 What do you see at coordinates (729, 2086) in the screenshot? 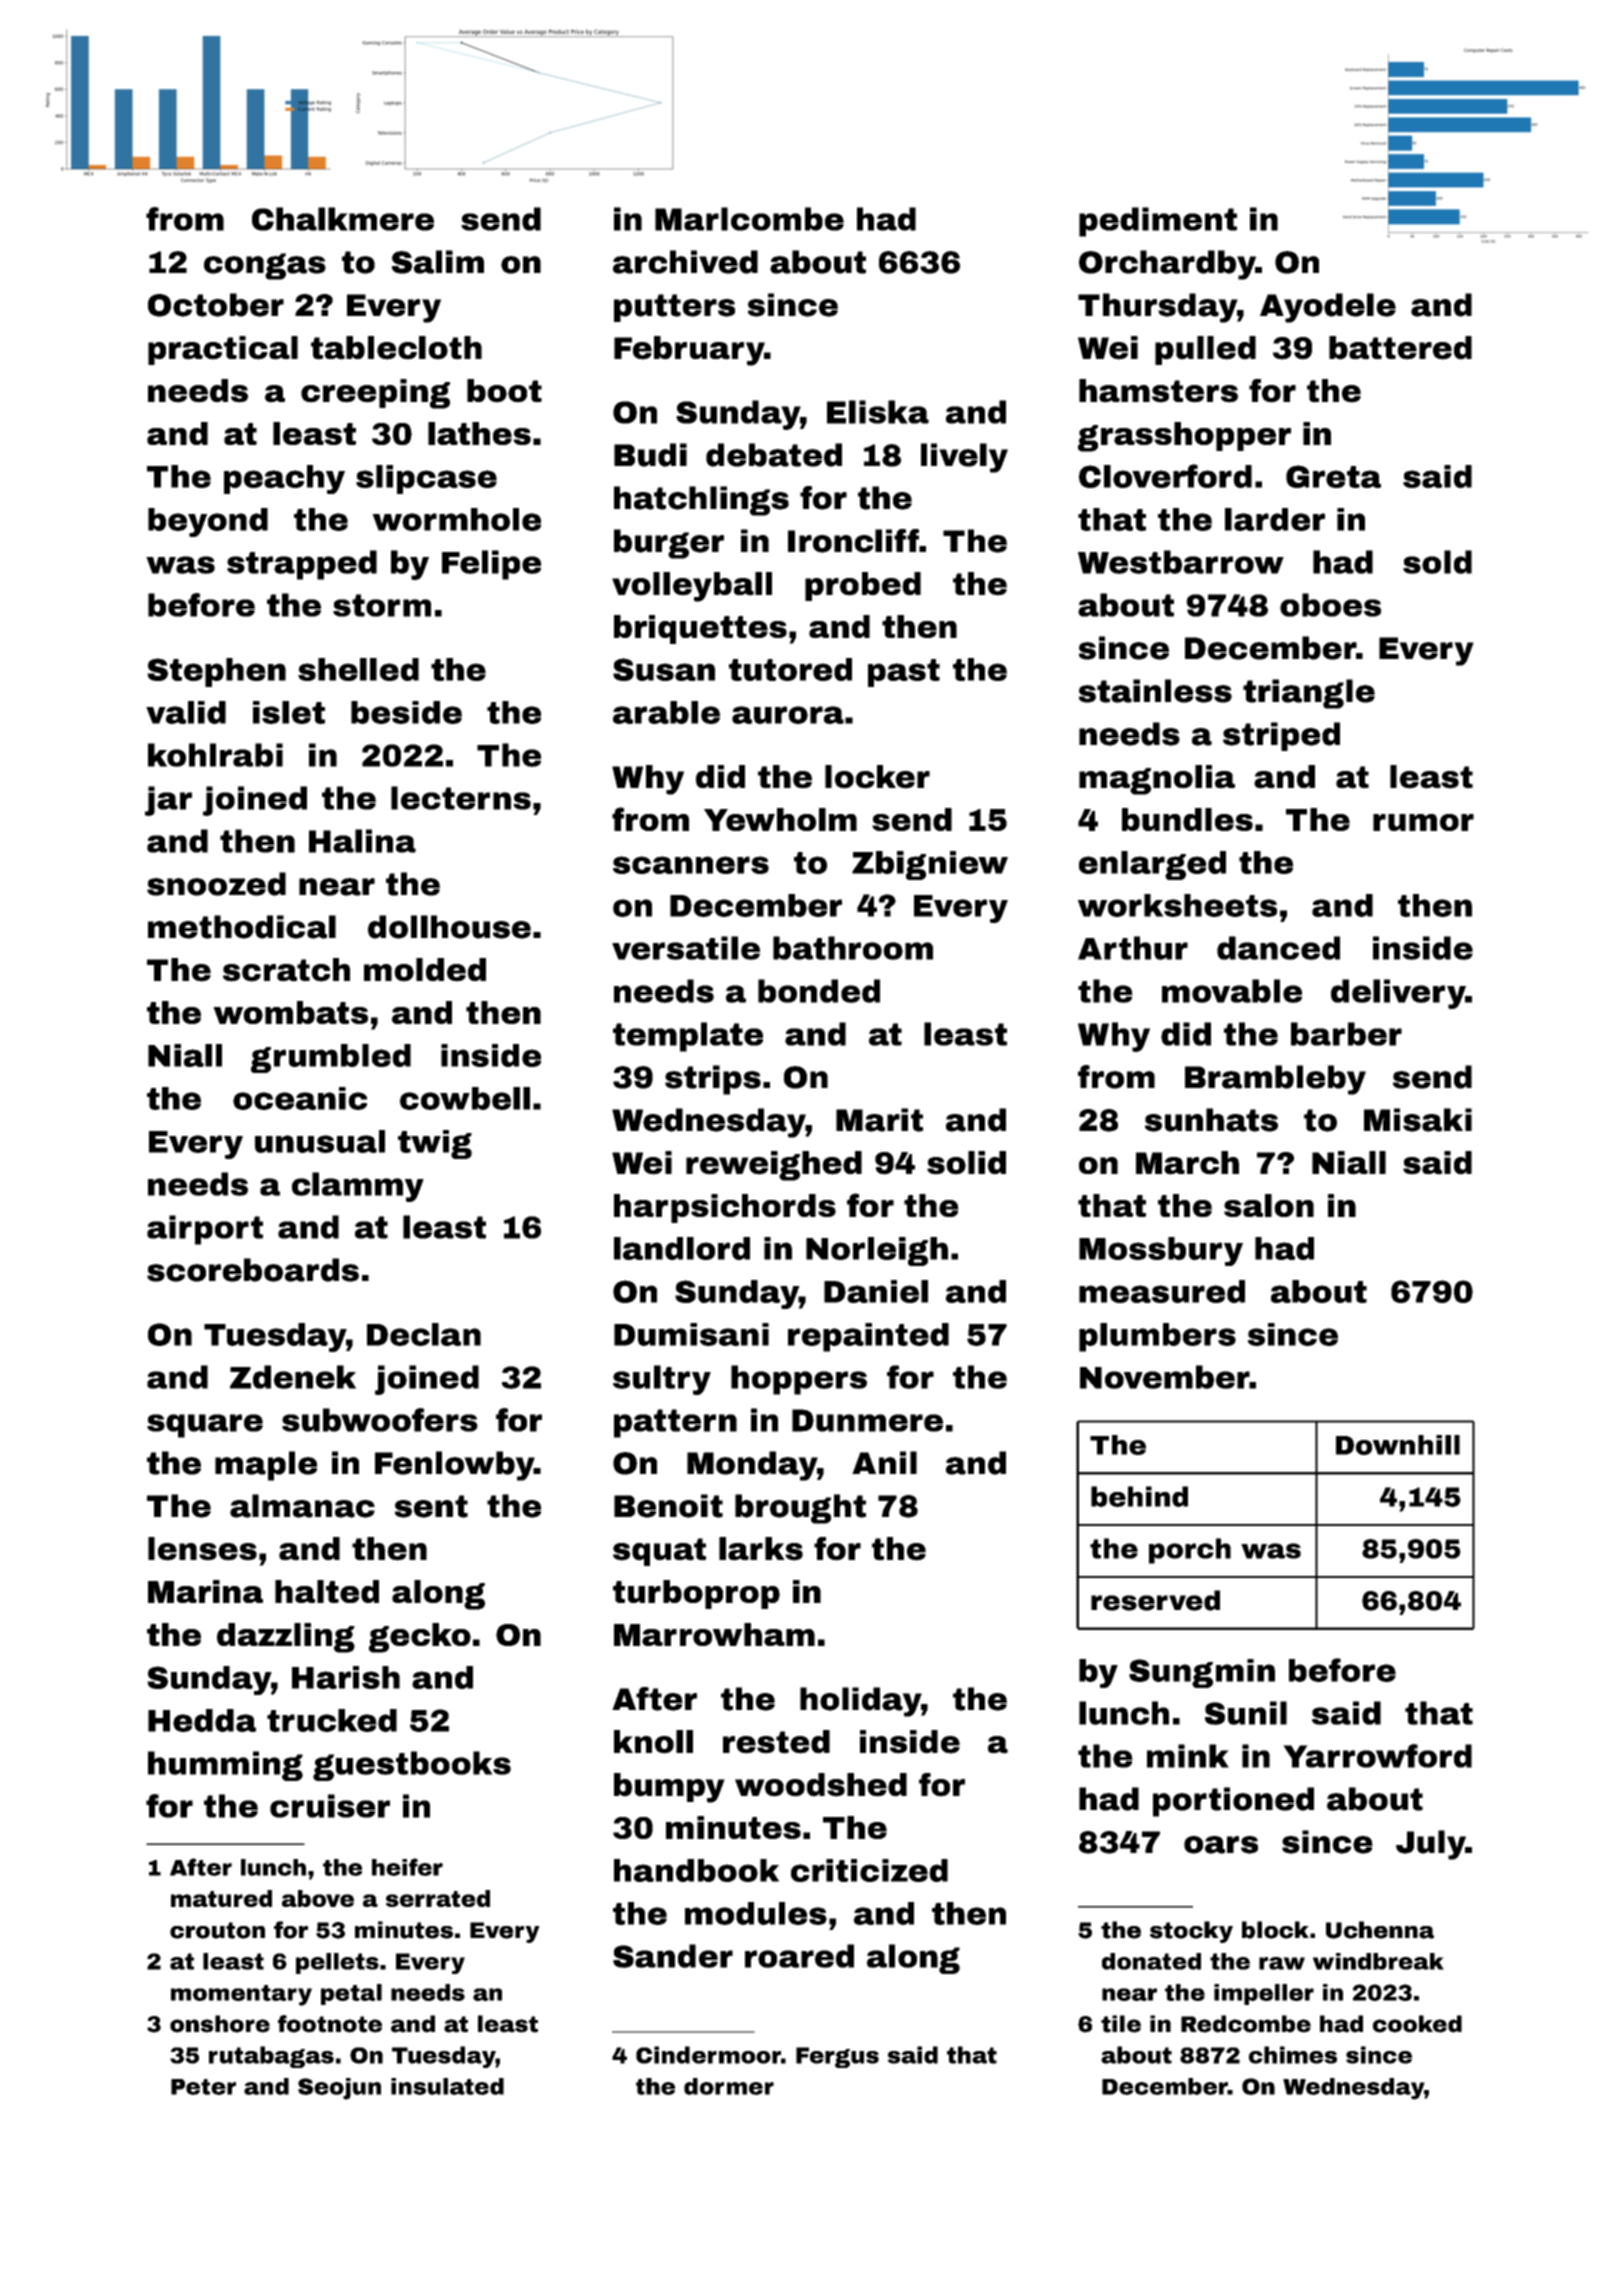
I see `dormer` at bounding box center [729, 2086].
